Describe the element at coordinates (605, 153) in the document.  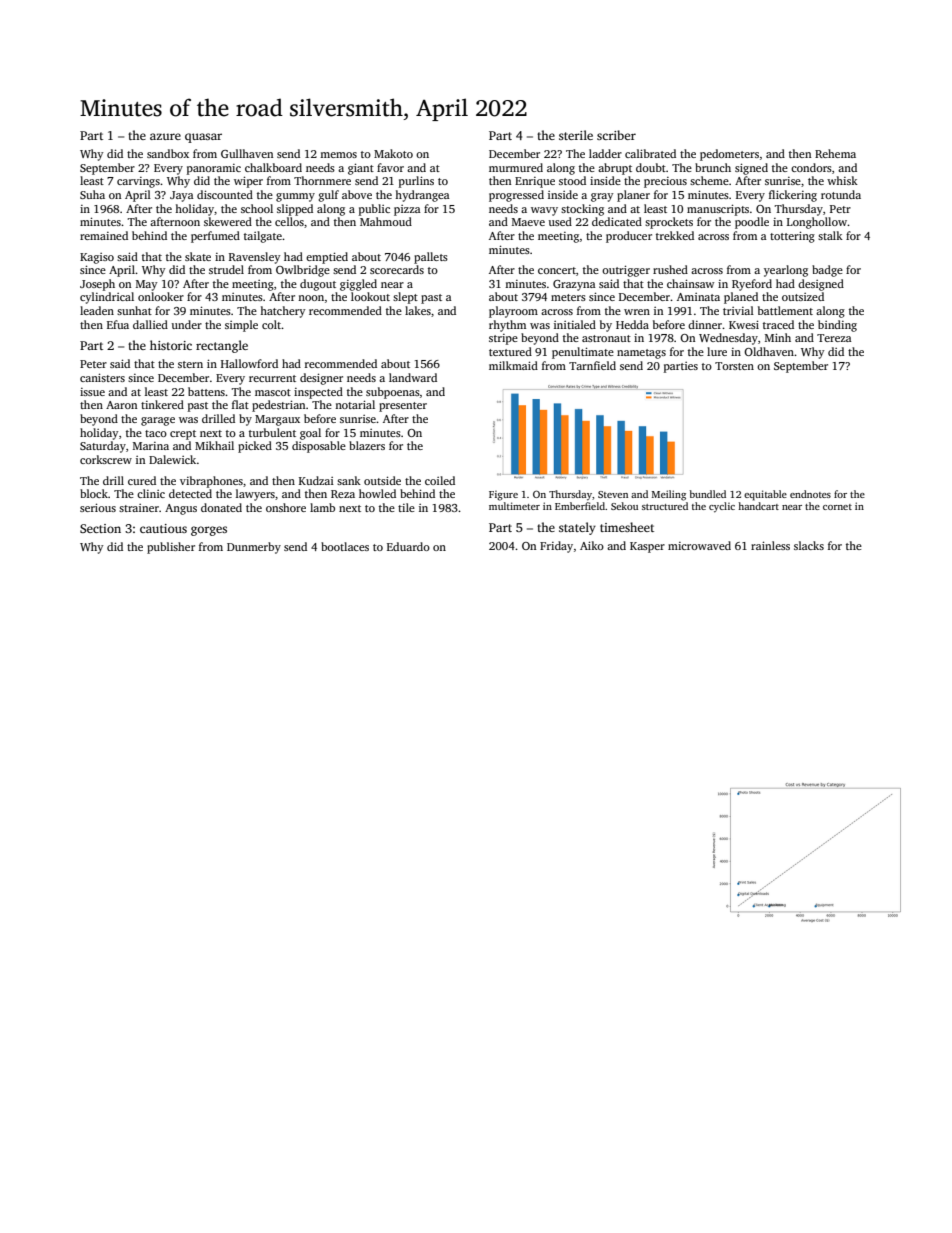
I see `ladder` at that location.
